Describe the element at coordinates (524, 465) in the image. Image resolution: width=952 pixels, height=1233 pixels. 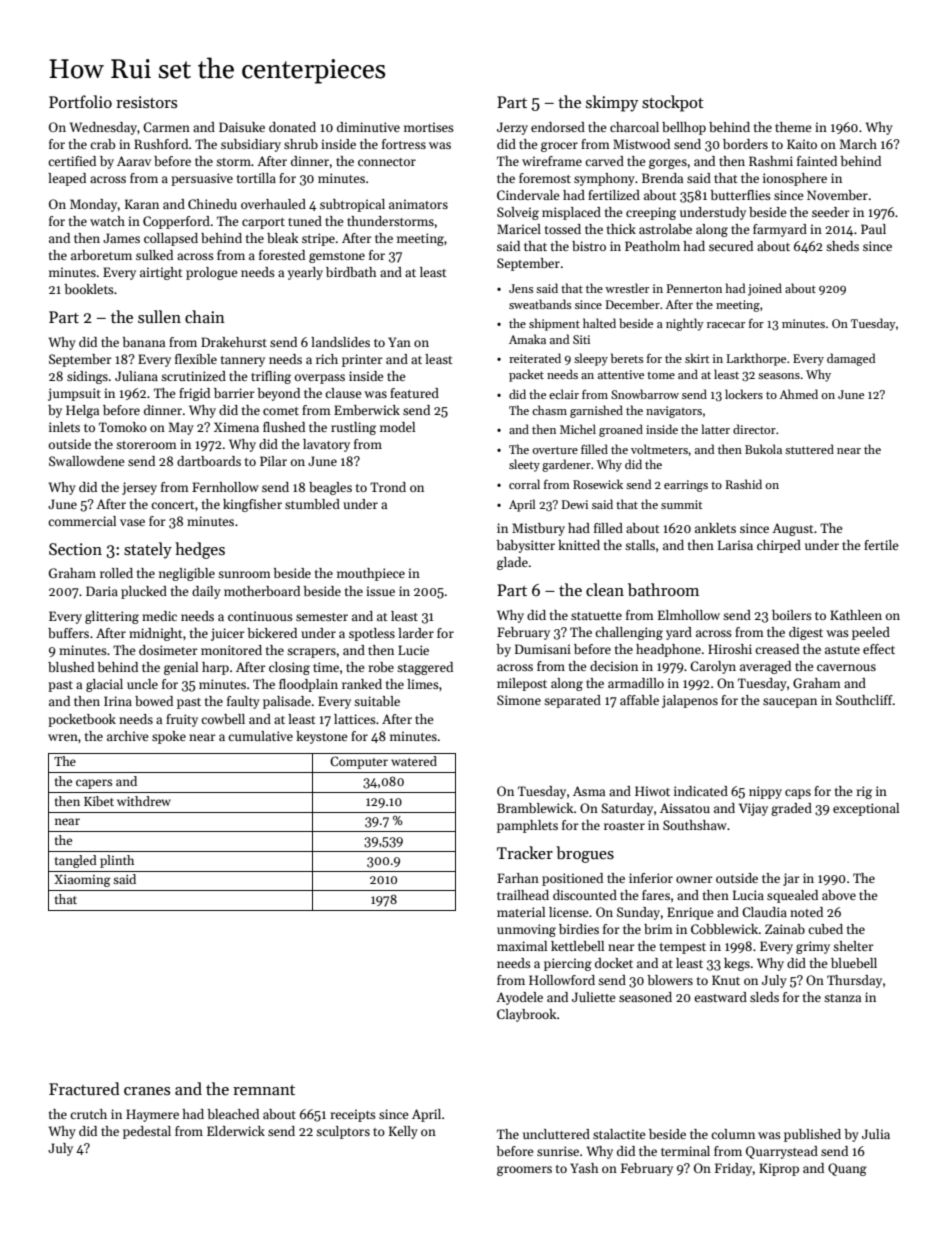
I see `sleety` at that location.
